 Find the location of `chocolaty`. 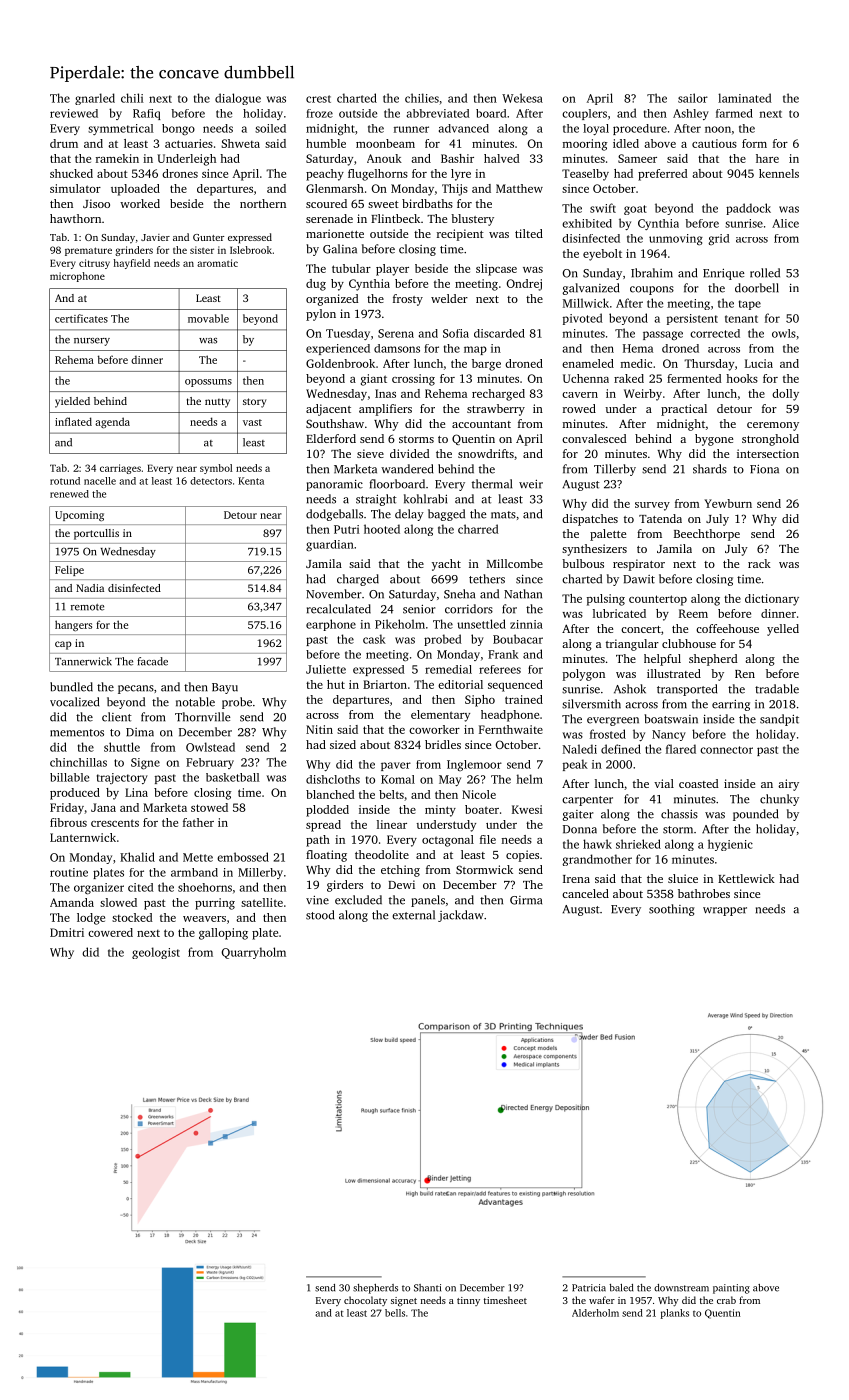

chocolaty is located at coordinates (365, 1301).
